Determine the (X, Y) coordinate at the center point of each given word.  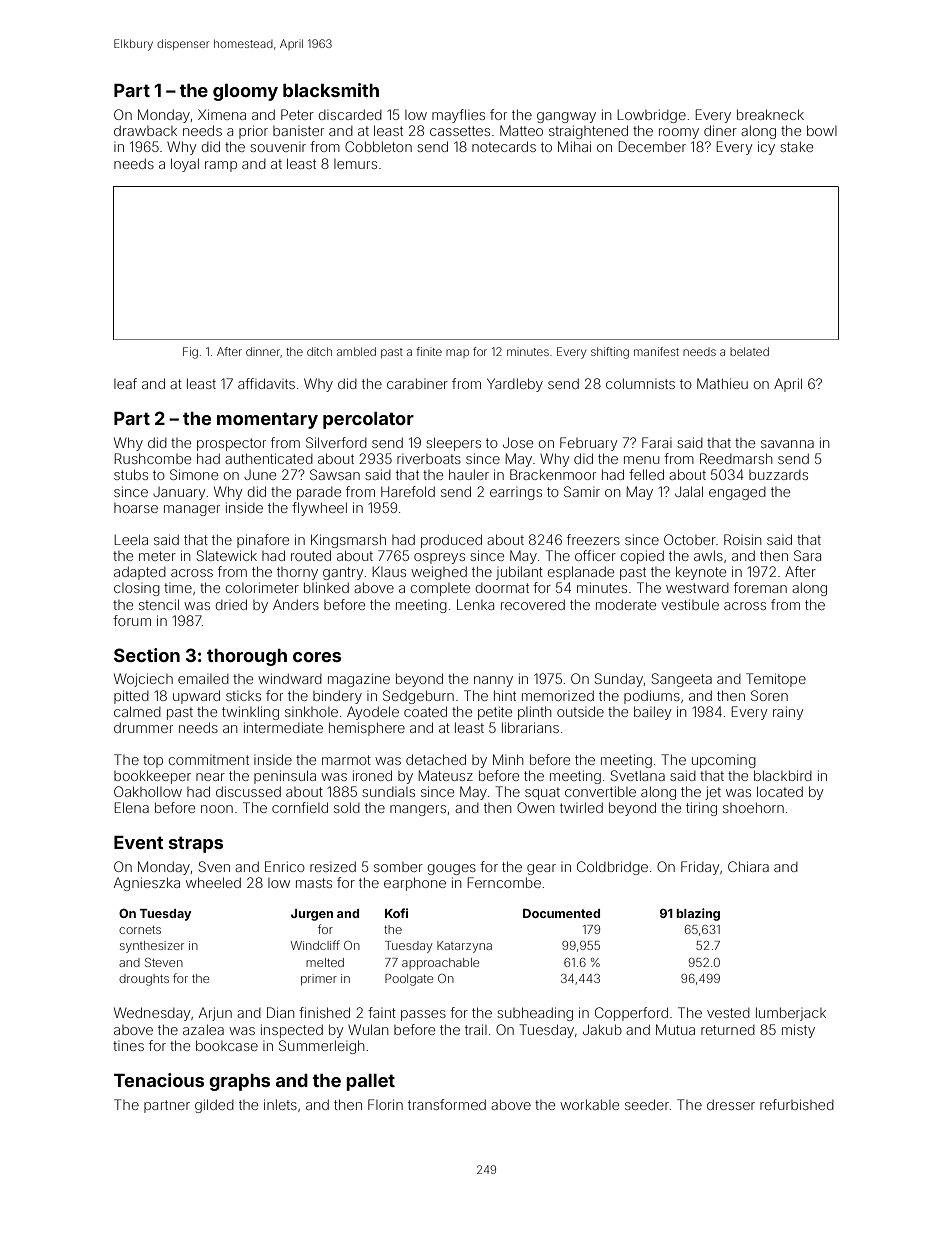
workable (589, 1104)
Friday (700, 868)
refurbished (797, 1104)
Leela (131, 539)
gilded (214, 1106)
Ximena (222, 114)
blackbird (783, 775)
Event (139, 842)
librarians (530, 727)
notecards (504, 146)
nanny (493, 681)
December (652, 146)
